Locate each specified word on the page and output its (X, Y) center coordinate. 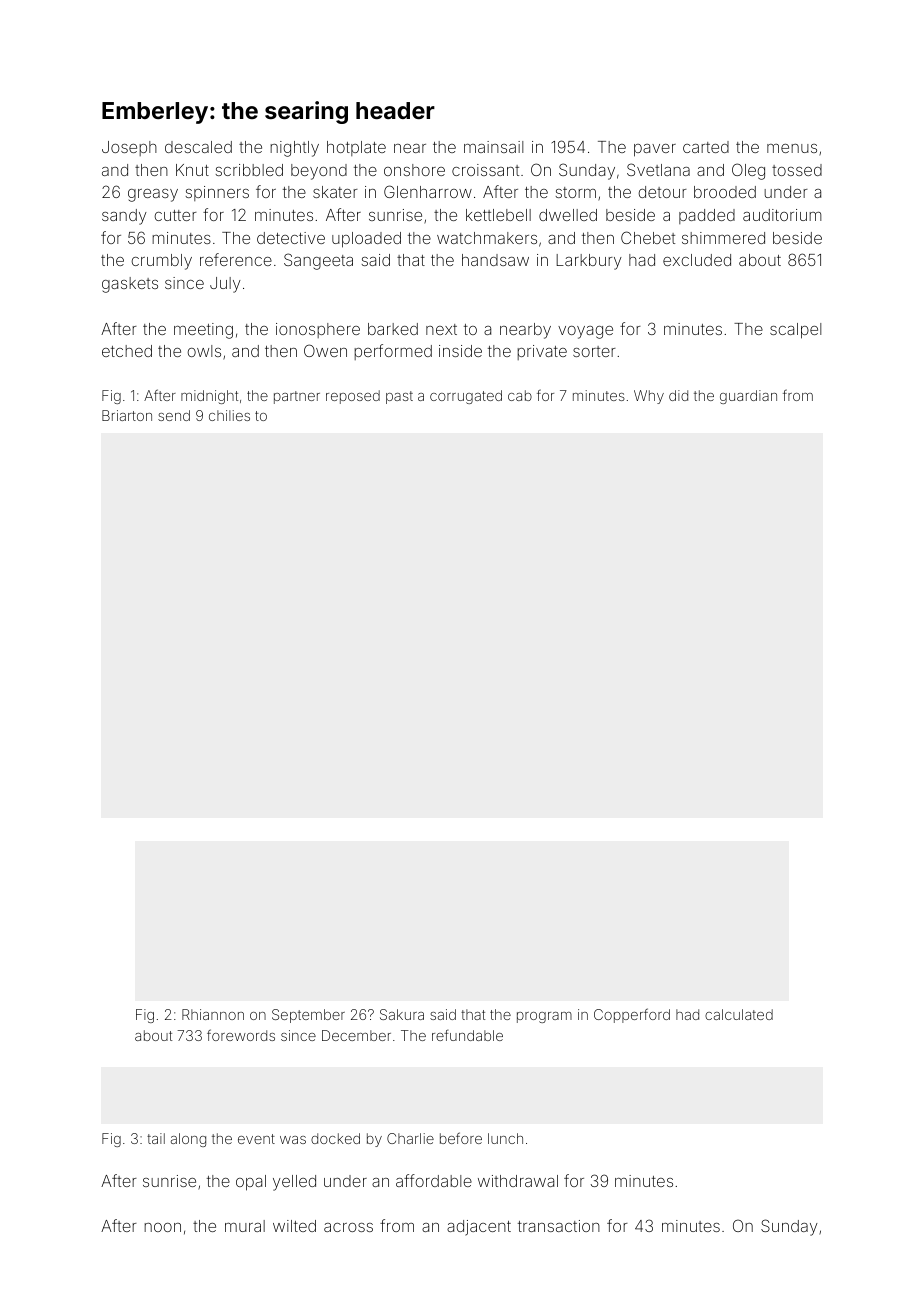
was (293, 1140)
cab (520, 395)
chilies (229, 415)
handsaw (495, 260)
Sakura (402, 1014)
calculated (739, 1014)
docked (335, 1138)
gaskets (130, 285)
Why (649, 397)
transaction (559, 1226)
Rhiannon (213, 1014)
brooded (725, 192)
